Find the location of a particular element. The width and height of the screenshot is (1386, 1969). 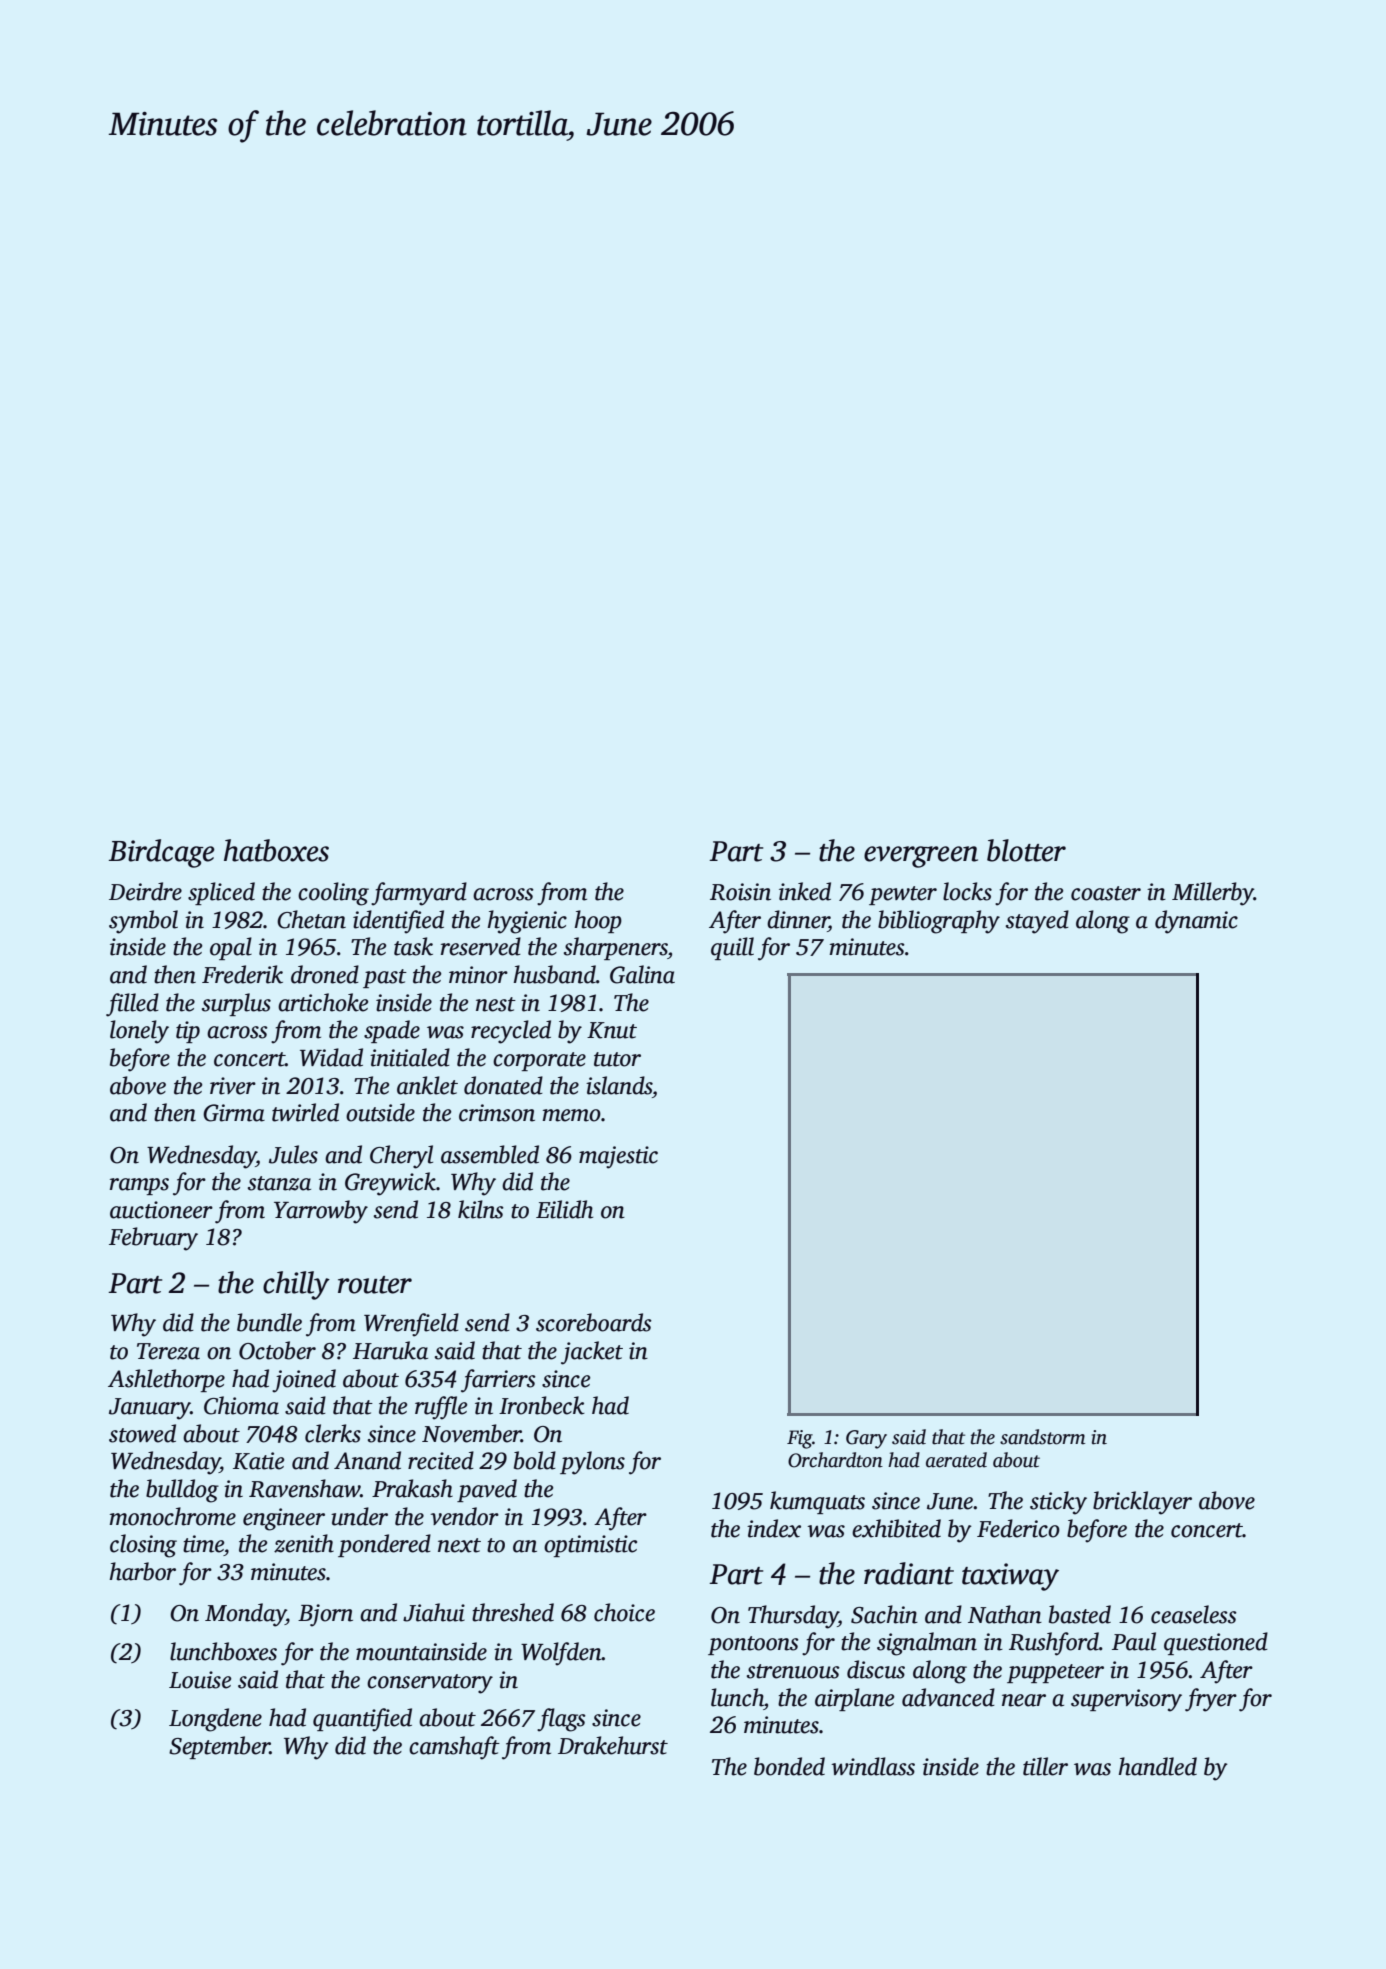

dynamic is located at coordinates (1196, 922).
